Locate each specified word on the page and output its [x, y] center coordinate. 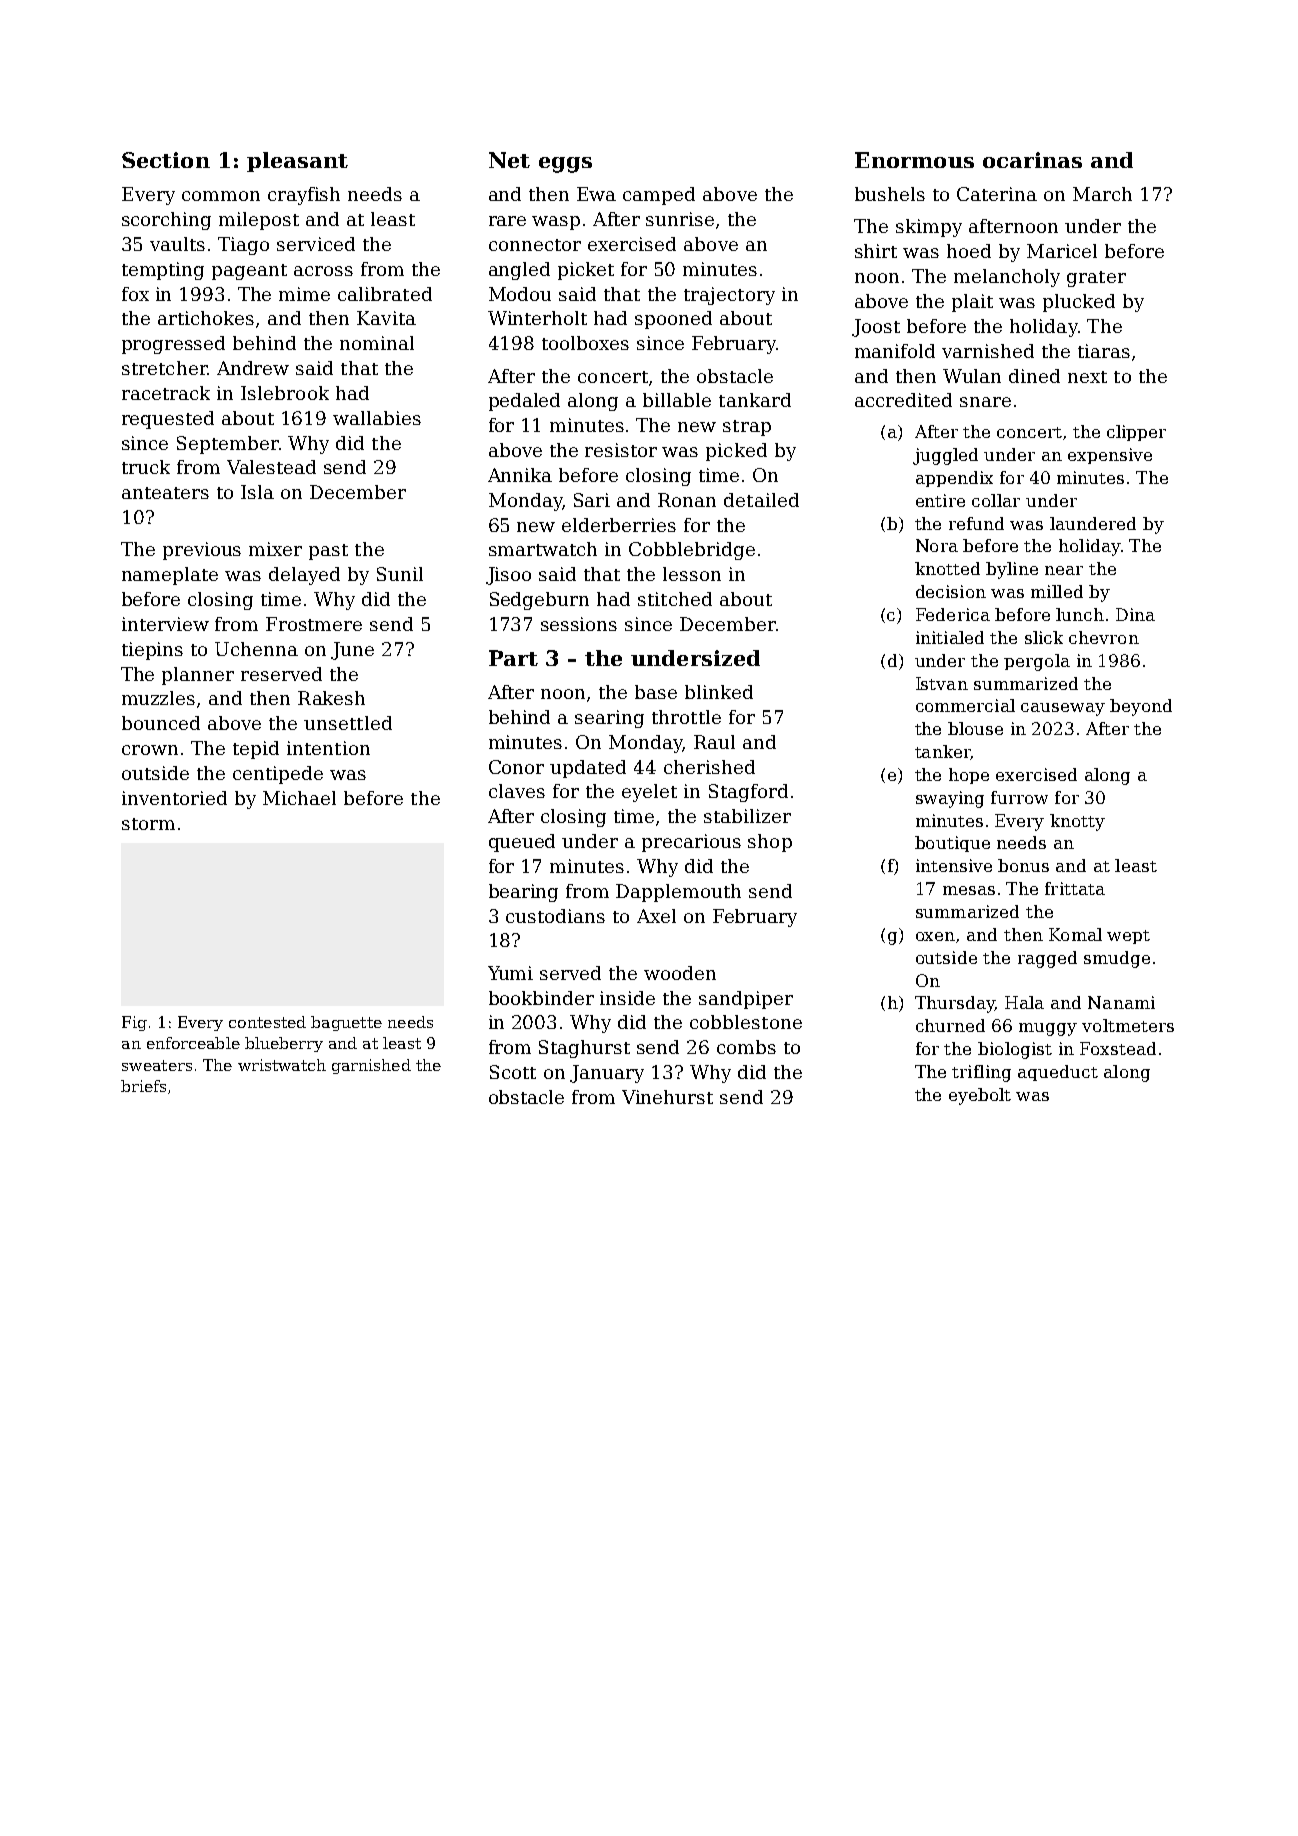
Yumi [510, 973]
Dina [1135, 614]
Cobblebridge [692, 551]
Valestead [271, 467]
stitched [675, 599]
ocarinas [1032, 160]
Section [166, 160]
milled [1057, 591]
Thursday [955, 1004]
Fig [134, 1023]
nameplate [170, 576]
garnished [371, 1066]
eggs [565, 165]
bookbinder [541, 998]
